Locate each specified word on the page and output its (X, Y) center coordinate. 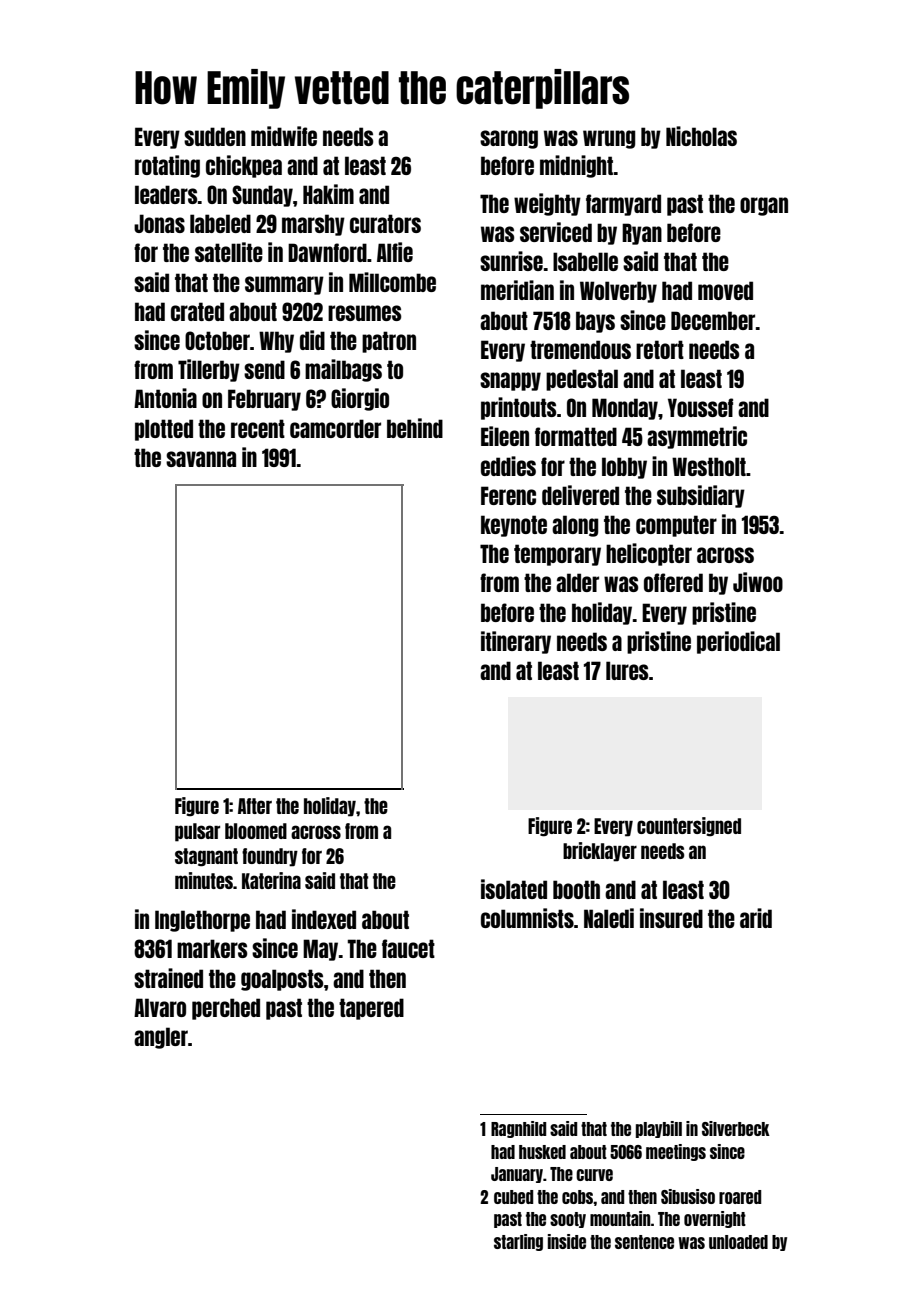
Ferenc (508, 495)
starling (518, 1242)
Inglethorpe (202, 921)
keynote (514, 526)
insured (671, 918)
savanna (201, 459)
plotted (164, 430)
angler (161, 1038)
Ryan (642, 234)
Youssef (700, 407)
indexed (324, 919)
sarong (509, 139)
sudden (215, 136)
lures (627, 670)
